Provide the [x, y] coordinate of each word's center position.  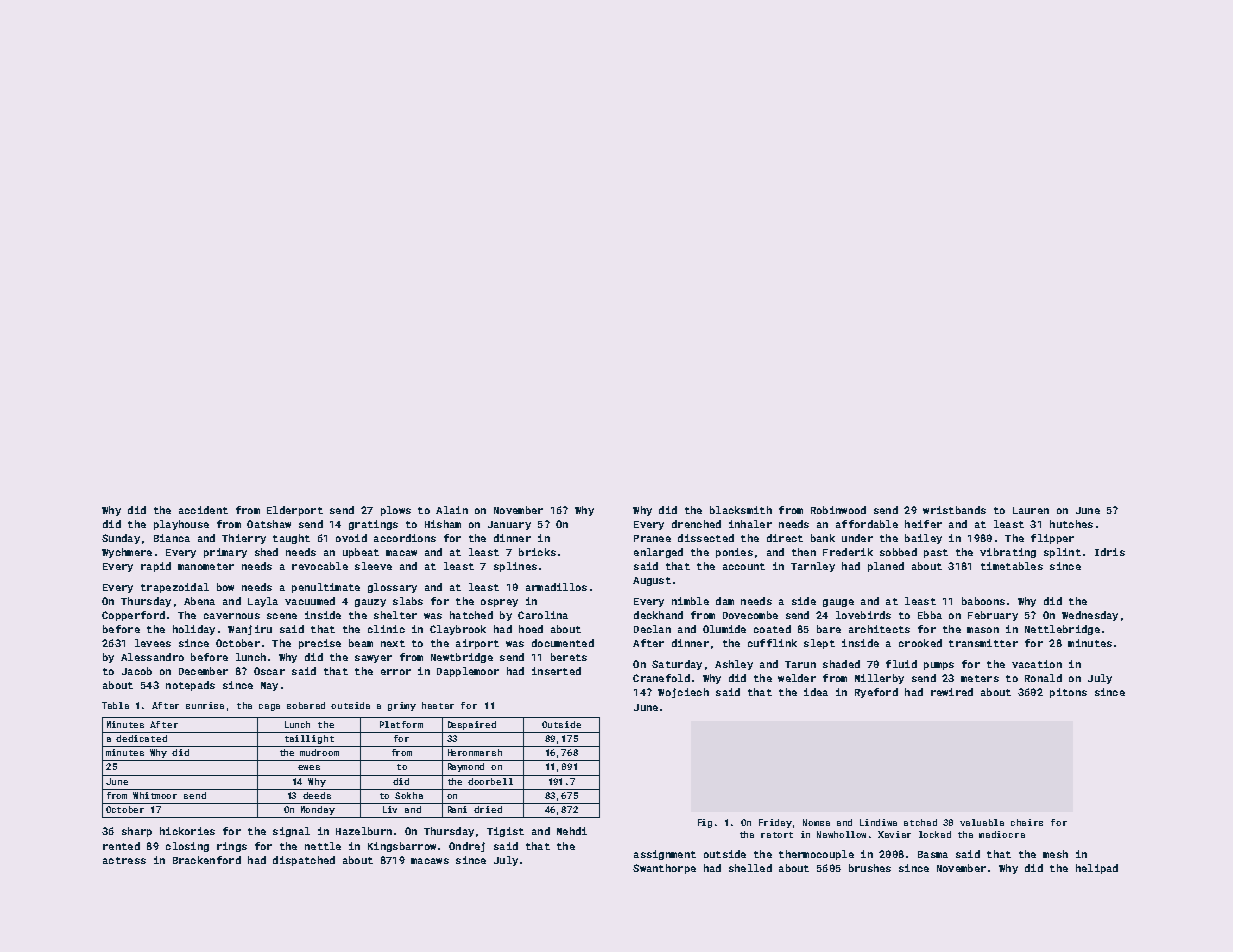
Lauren [1031, 510]
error [396, 672]
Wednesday [1090, 616]
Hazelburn [364, 831]
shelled [750, 868]
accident [203, 510]
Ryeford [876, 693]
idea [816, 692]
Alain [452, 510]
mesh [1055, 854]
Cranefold [661, 678]
